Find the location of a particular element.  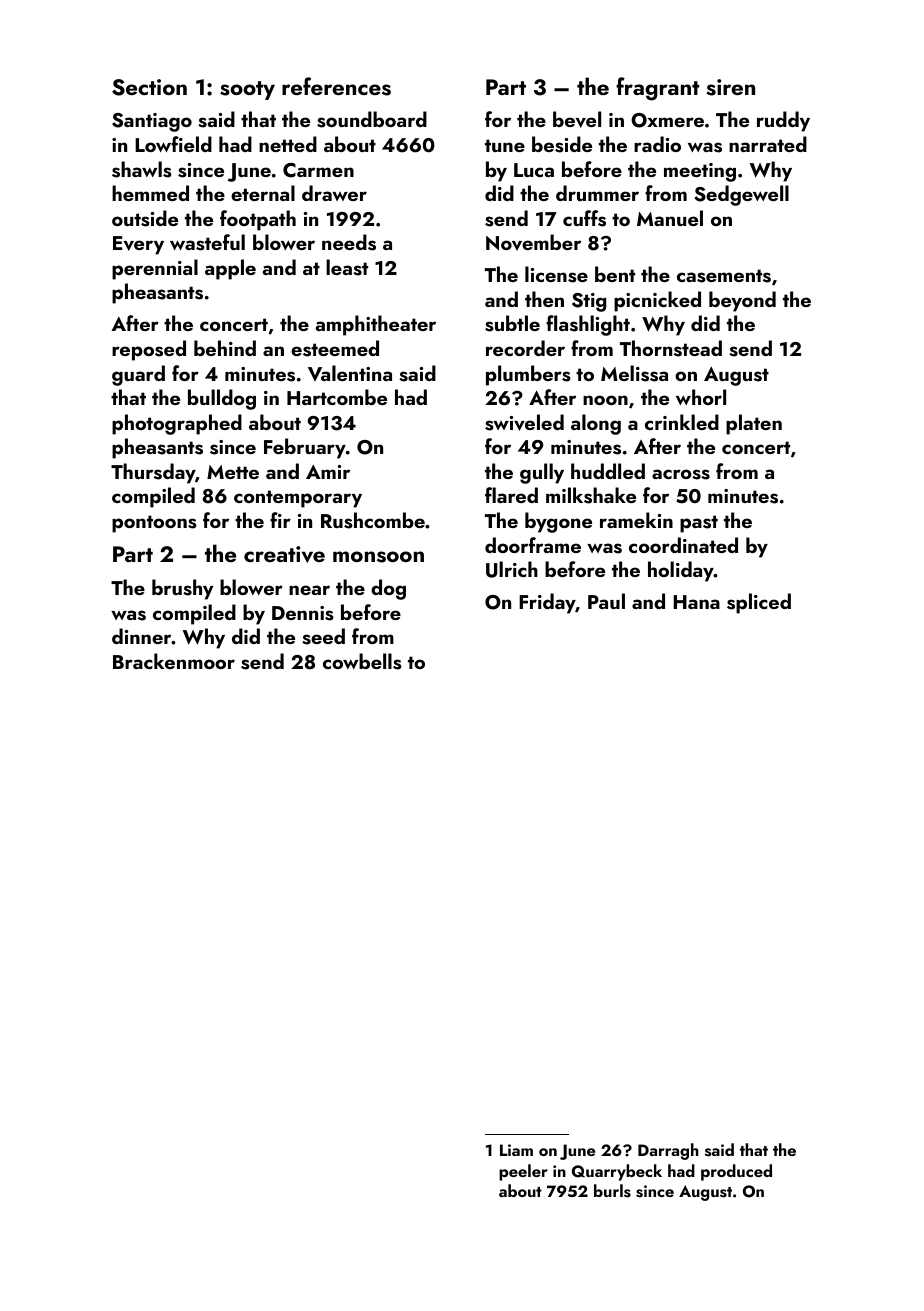

sooty is located at coordinates (247, 90).
